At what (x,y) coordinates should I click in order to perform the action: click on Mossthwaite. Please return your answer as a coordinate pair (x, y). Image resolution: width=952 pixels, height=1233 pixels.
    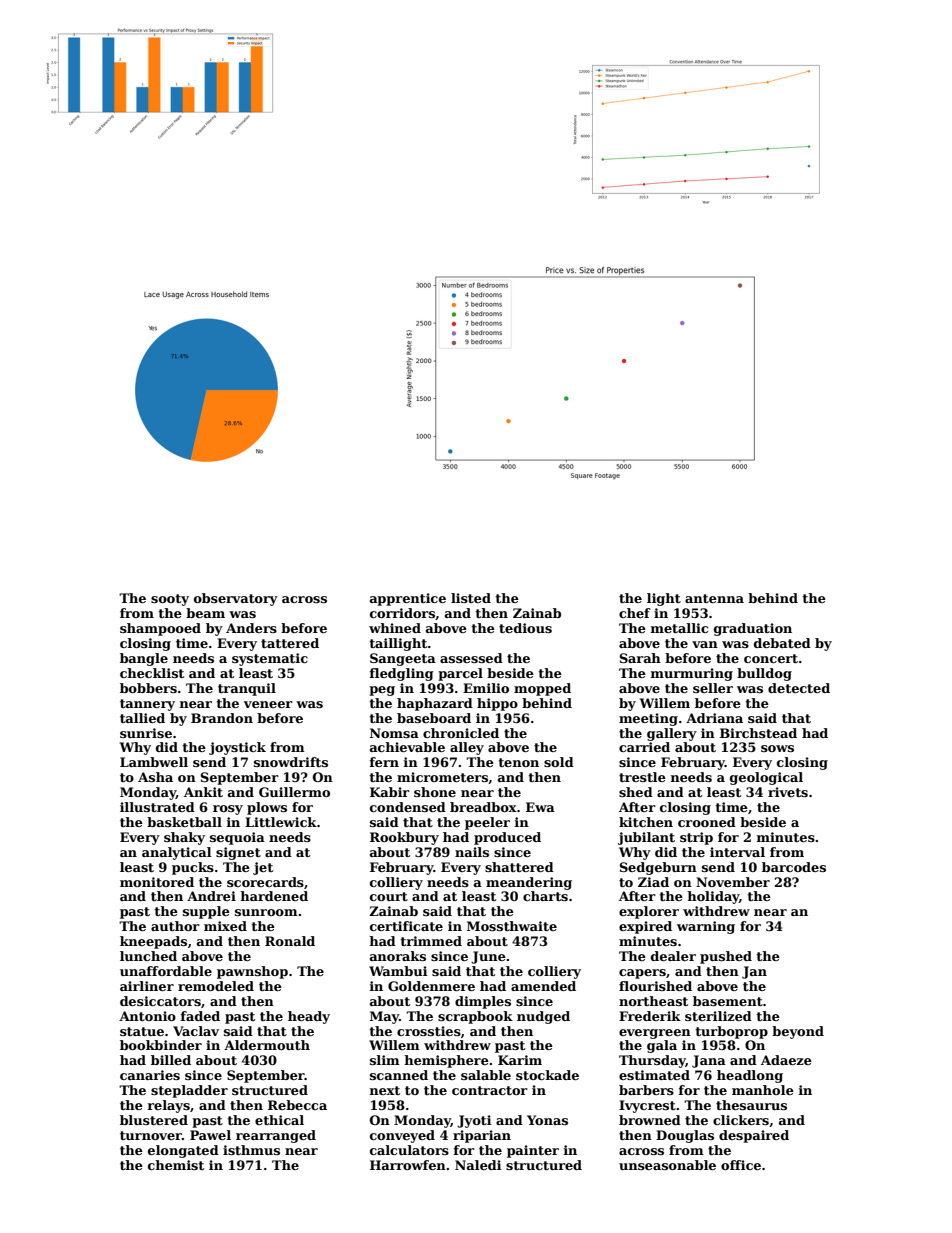
    Looking at the image, I should click on (512, 926).
